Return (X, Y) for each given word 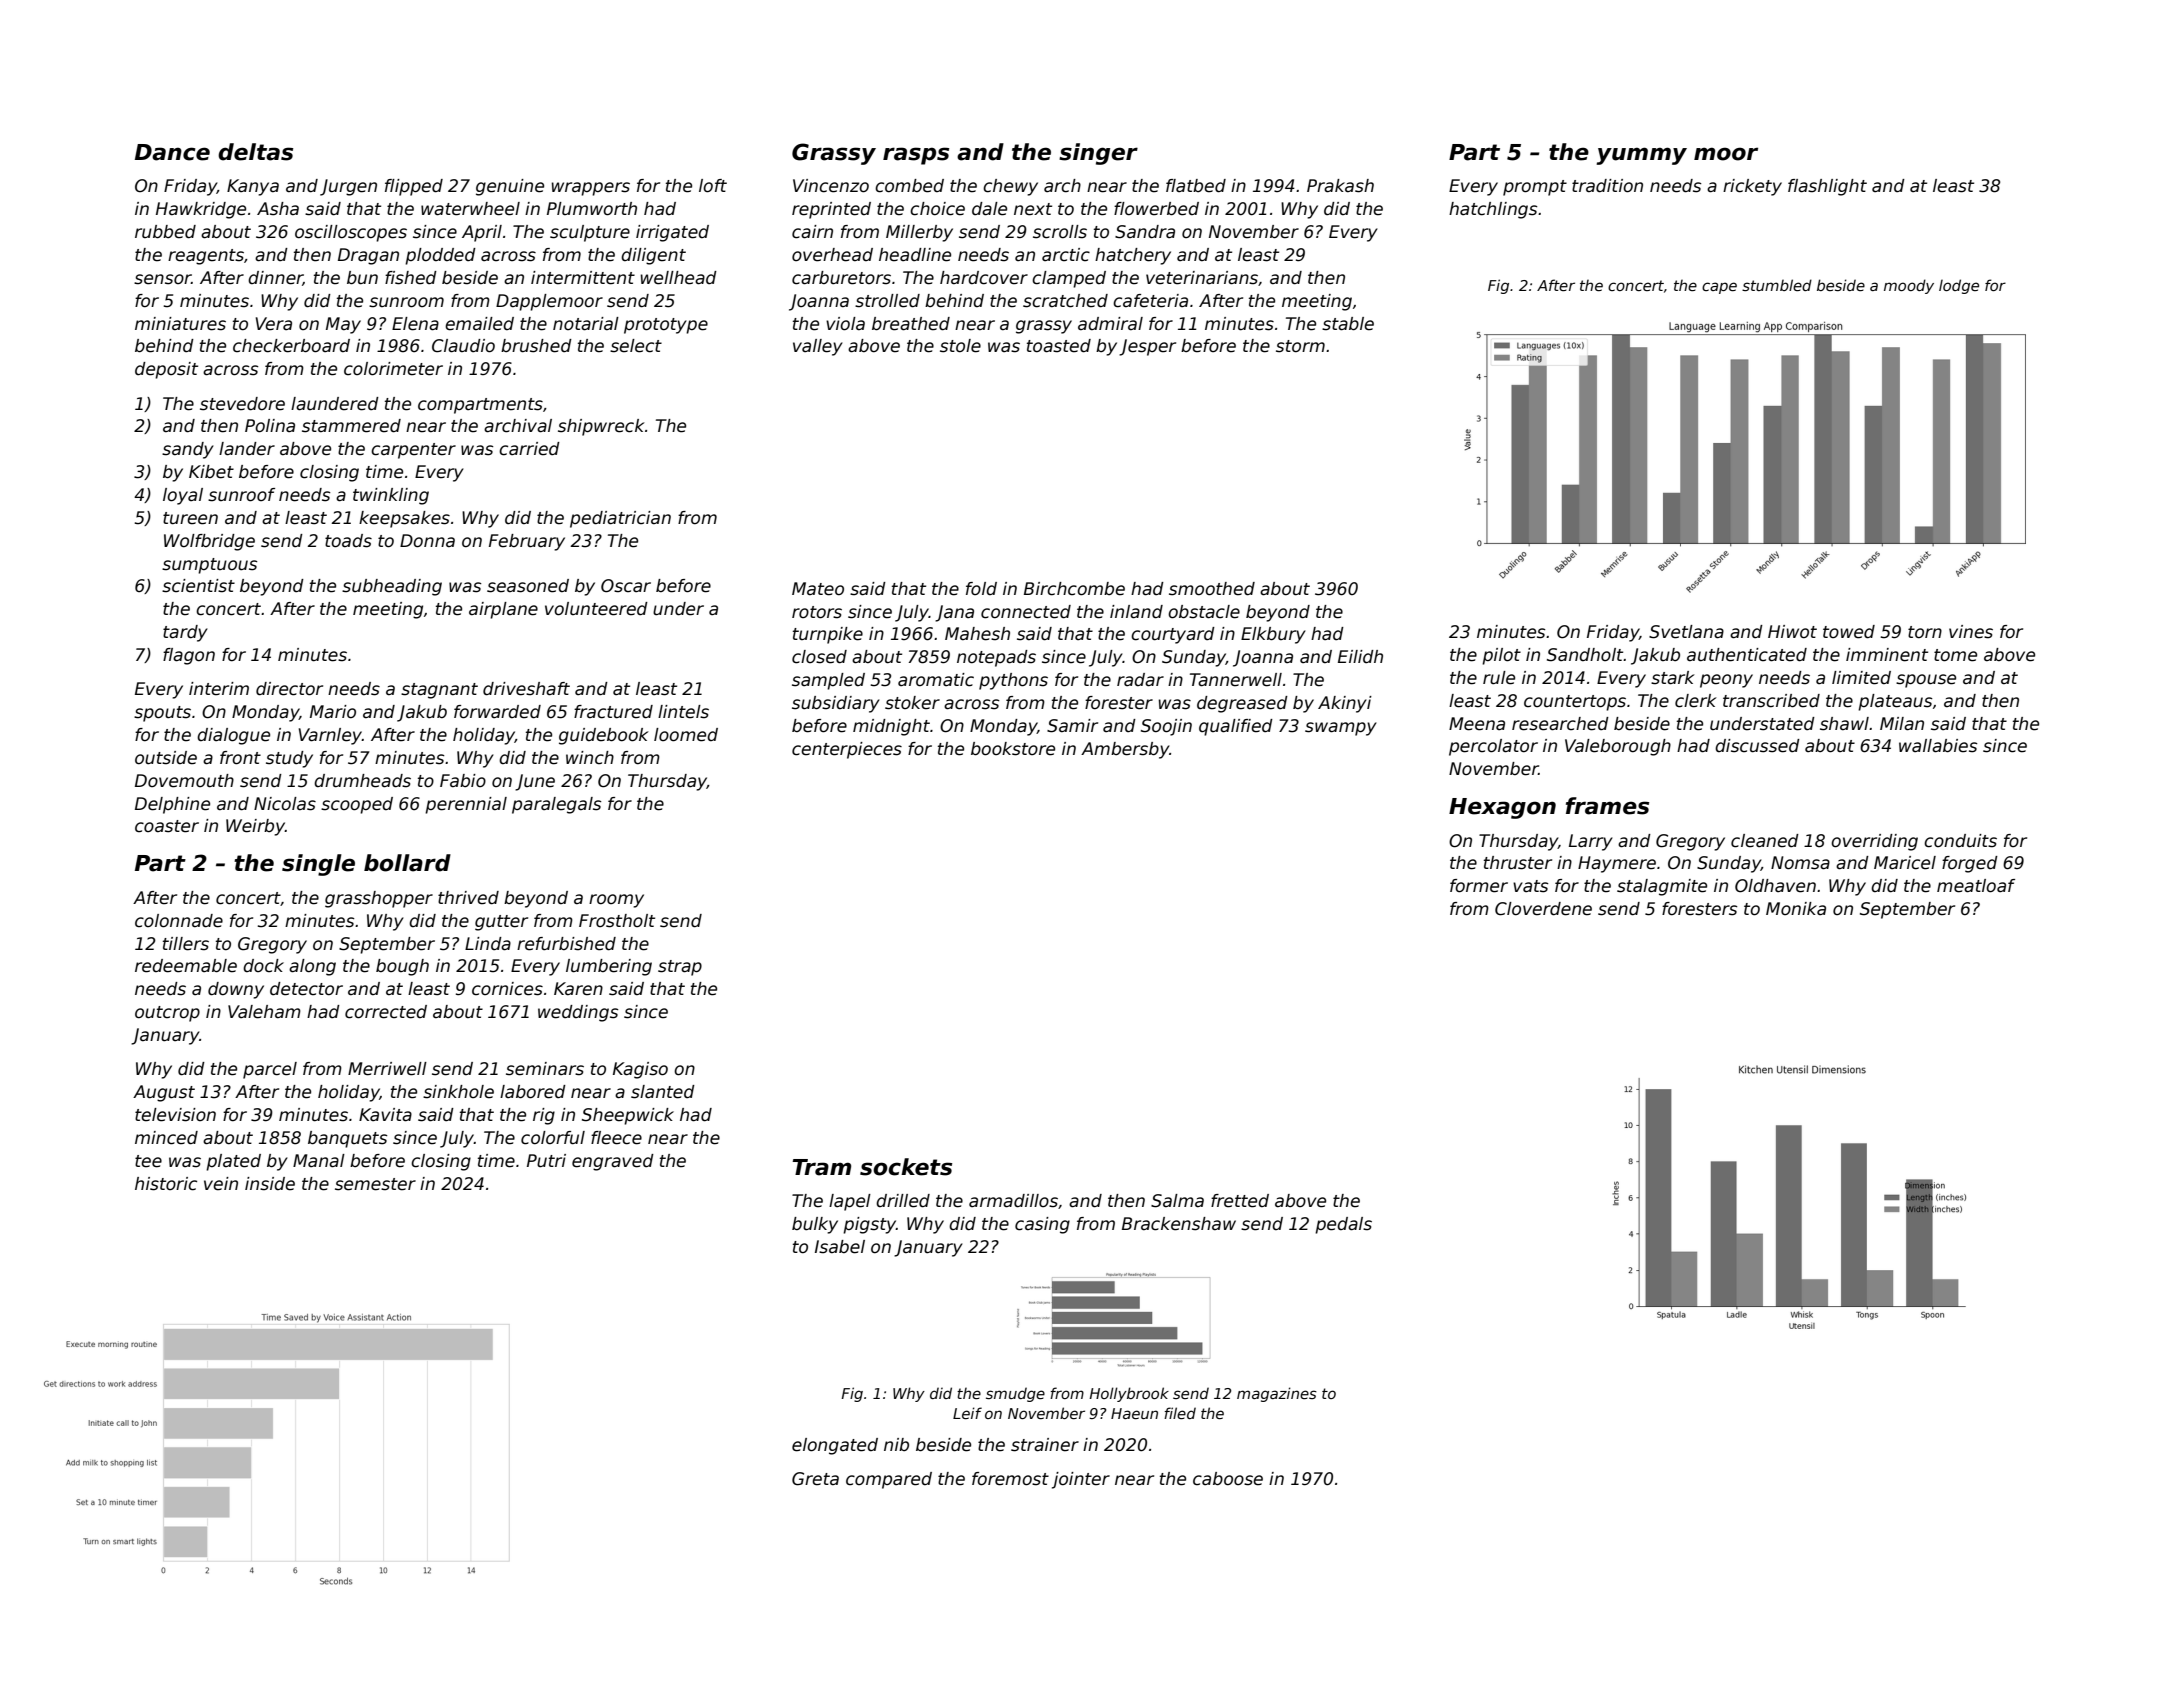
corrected (386, 1012)
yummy (1641, 156)
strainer (1045, 1445)
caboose (1228, 1479)
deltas (255, 152)
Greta (815, 1479)
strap (680, 968)
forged (1970, 864)
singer (1098, 154)
